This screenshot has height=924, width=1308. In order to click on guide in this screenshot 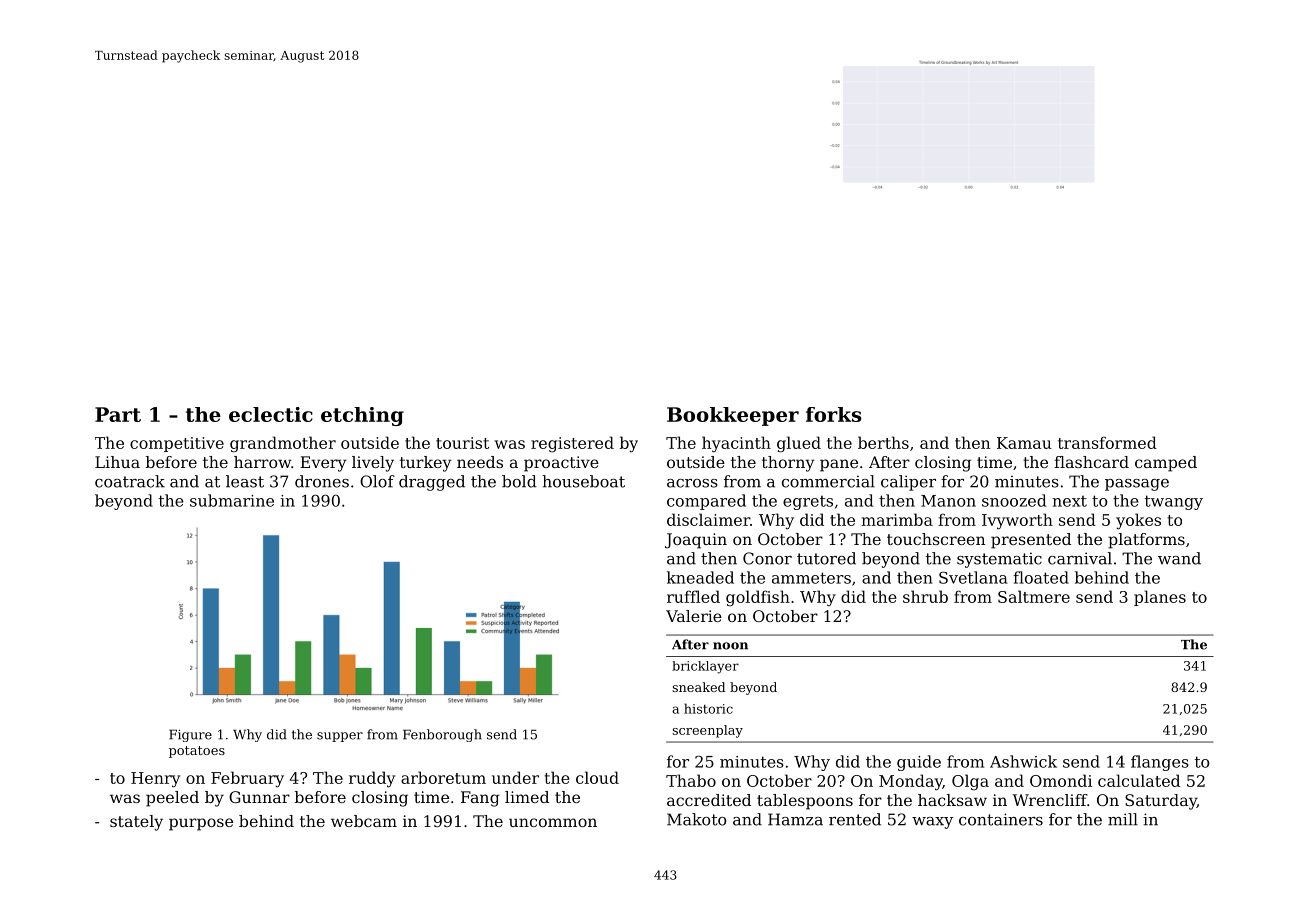, I will do `click(919, 763)`.
